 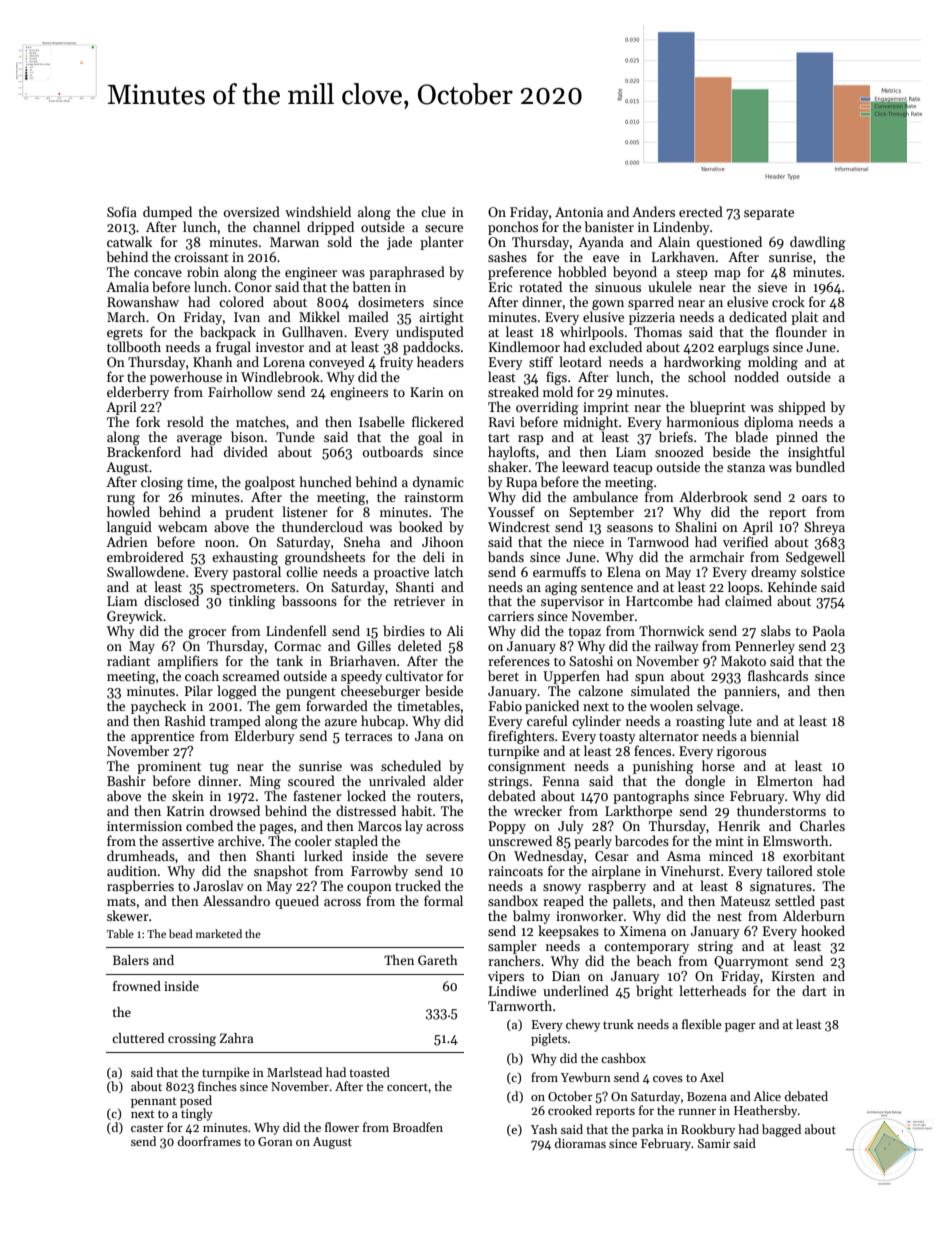 I want to click on Zahra, so click(x=236, y=1038).
